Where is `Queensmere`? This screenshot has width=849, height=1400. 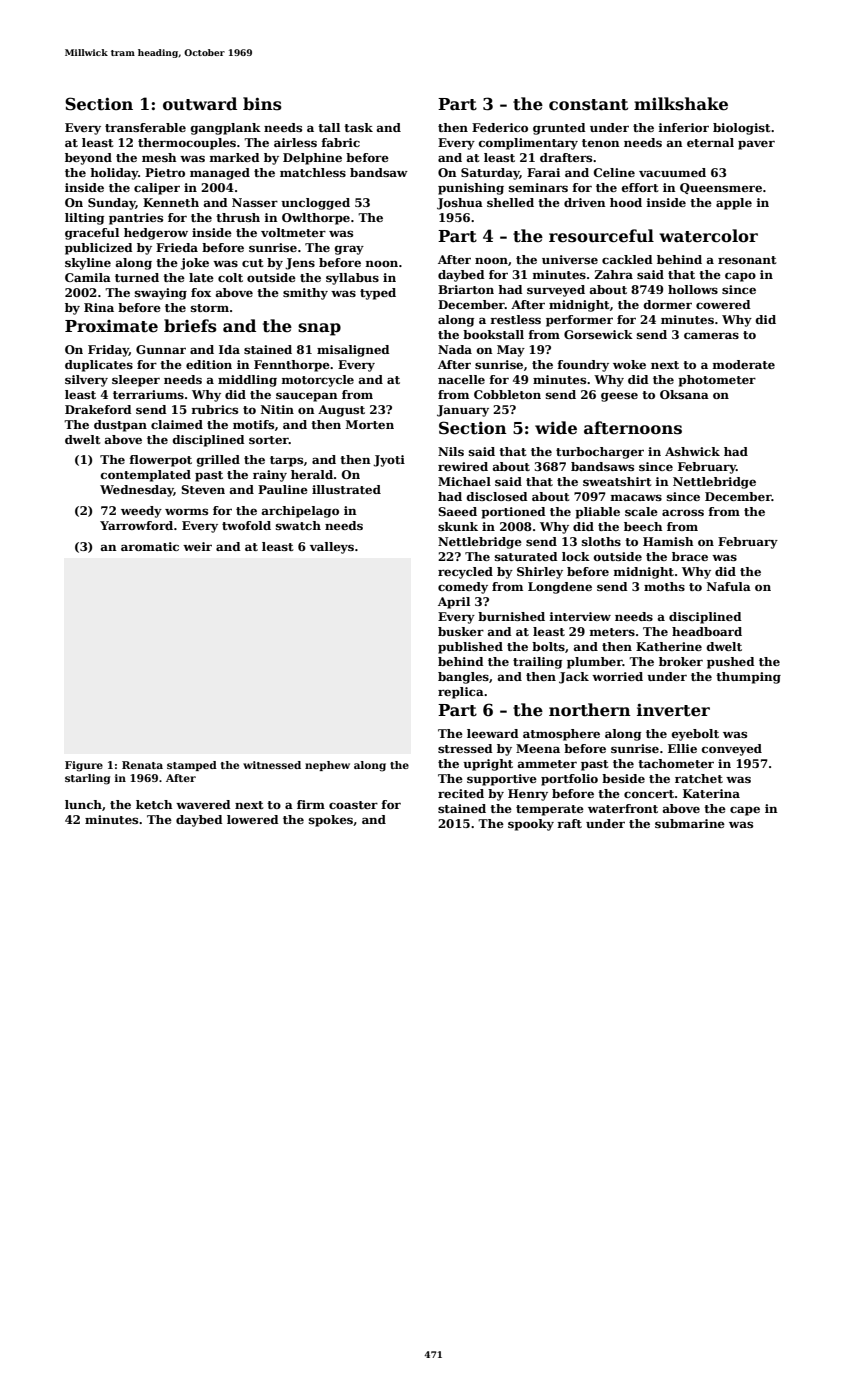
Queensmere is located at coordinates (721, 188).
